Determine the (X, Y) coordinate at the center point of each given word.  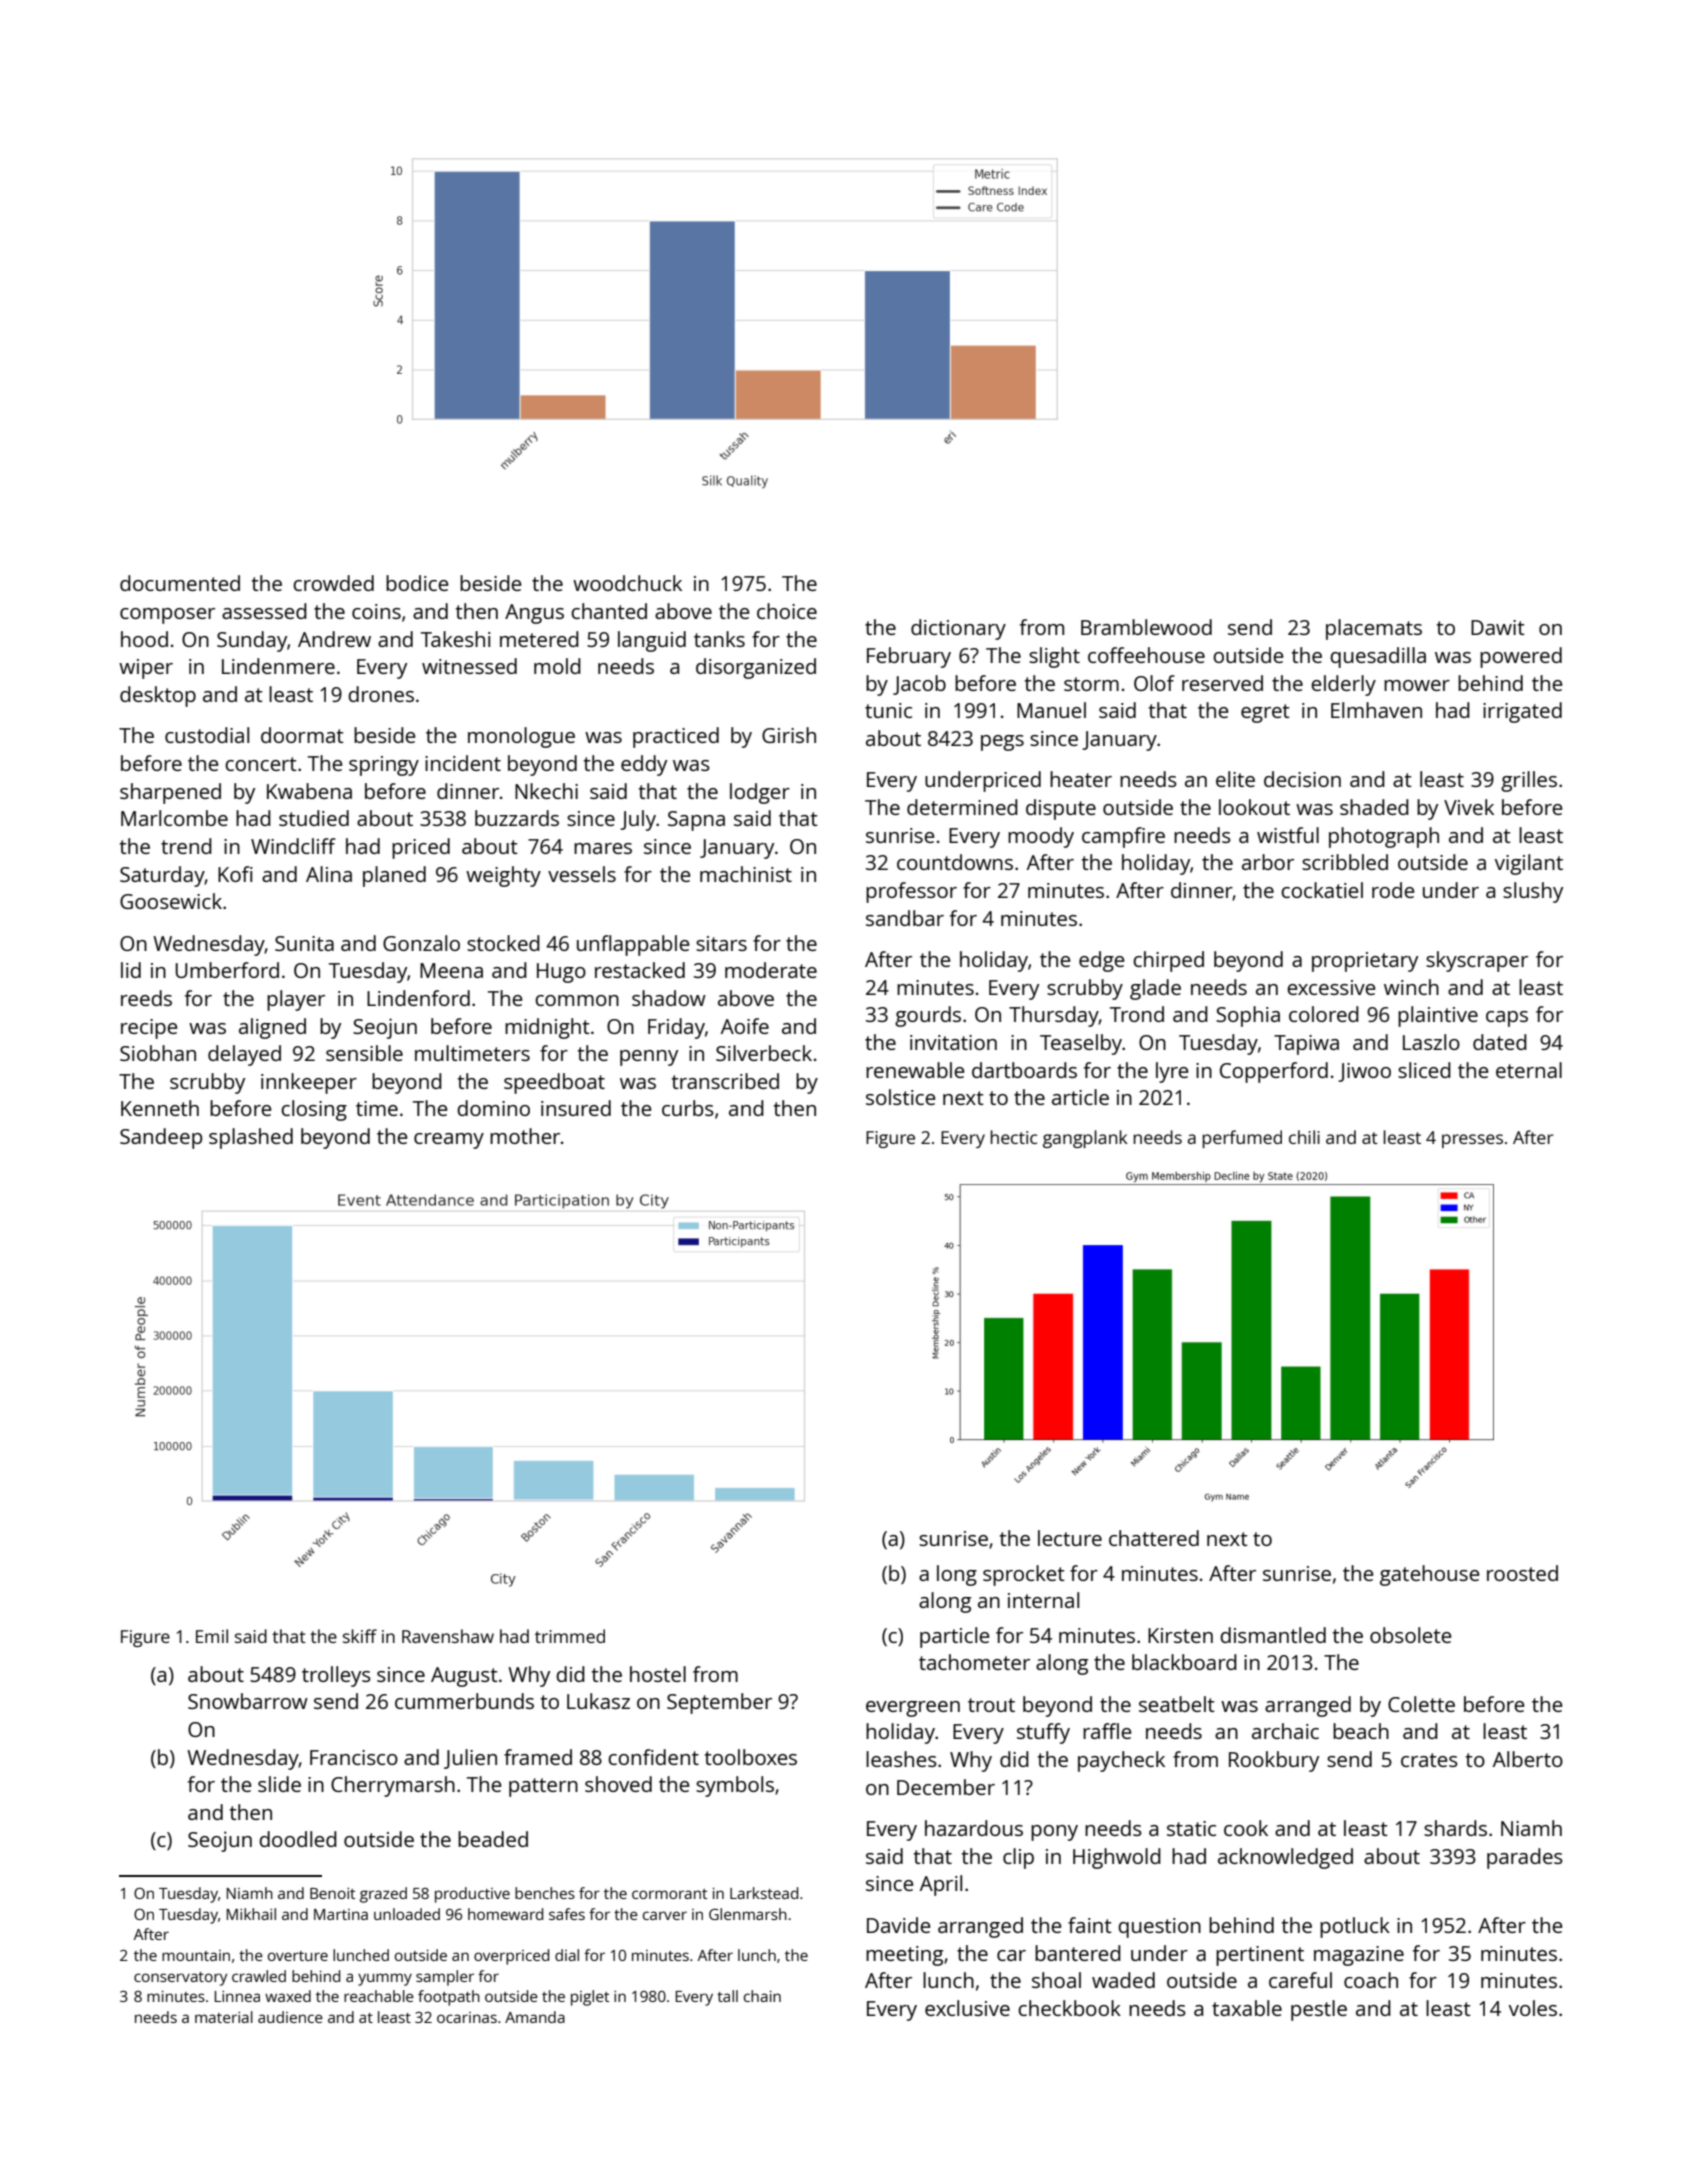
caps (1507, 1019)
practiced (676, 737)
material (224, 2017)
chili (1304, 1137)
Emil (212, 1636)
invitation (953, 1042)
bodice (417, 583)
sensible (364, 1053)
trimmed (570, 1636)
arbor (1268, 862)
